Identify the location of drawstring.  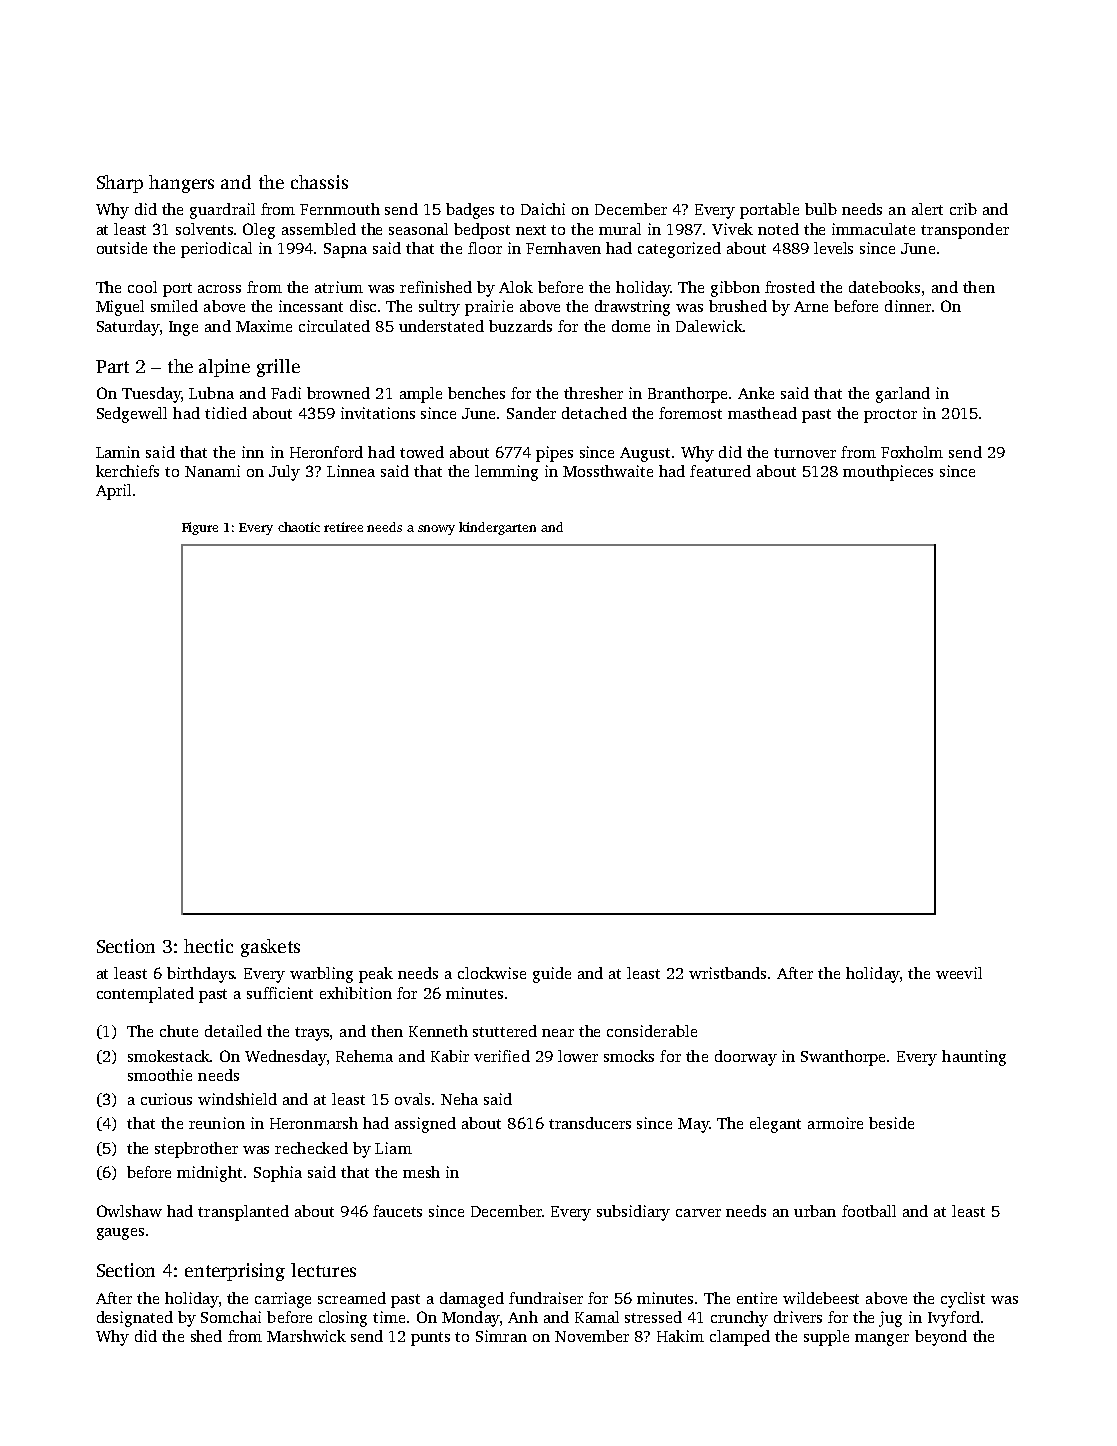
(632, 308).
